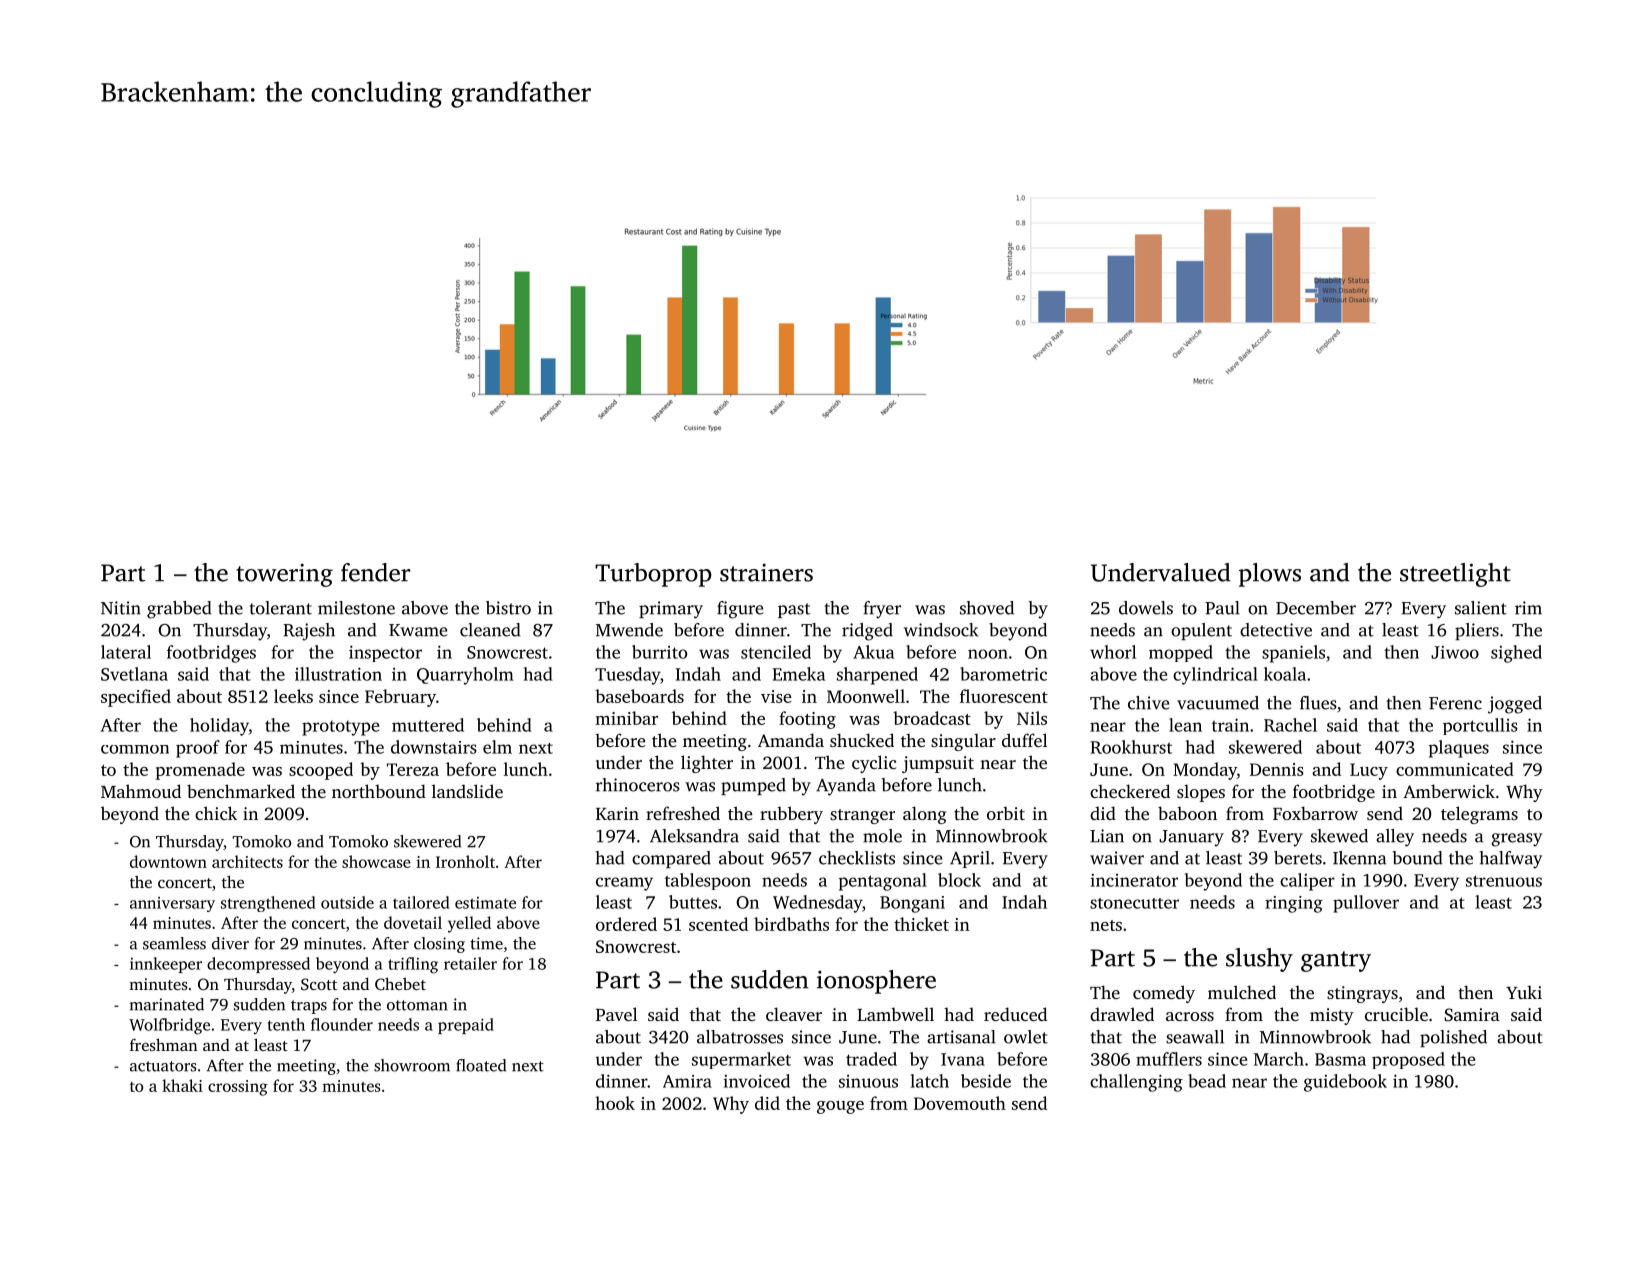 The image size is (1643, 1269). Describe the element at coordinates (1516, 840) in the screenshot. I see `greasy` at that location.
